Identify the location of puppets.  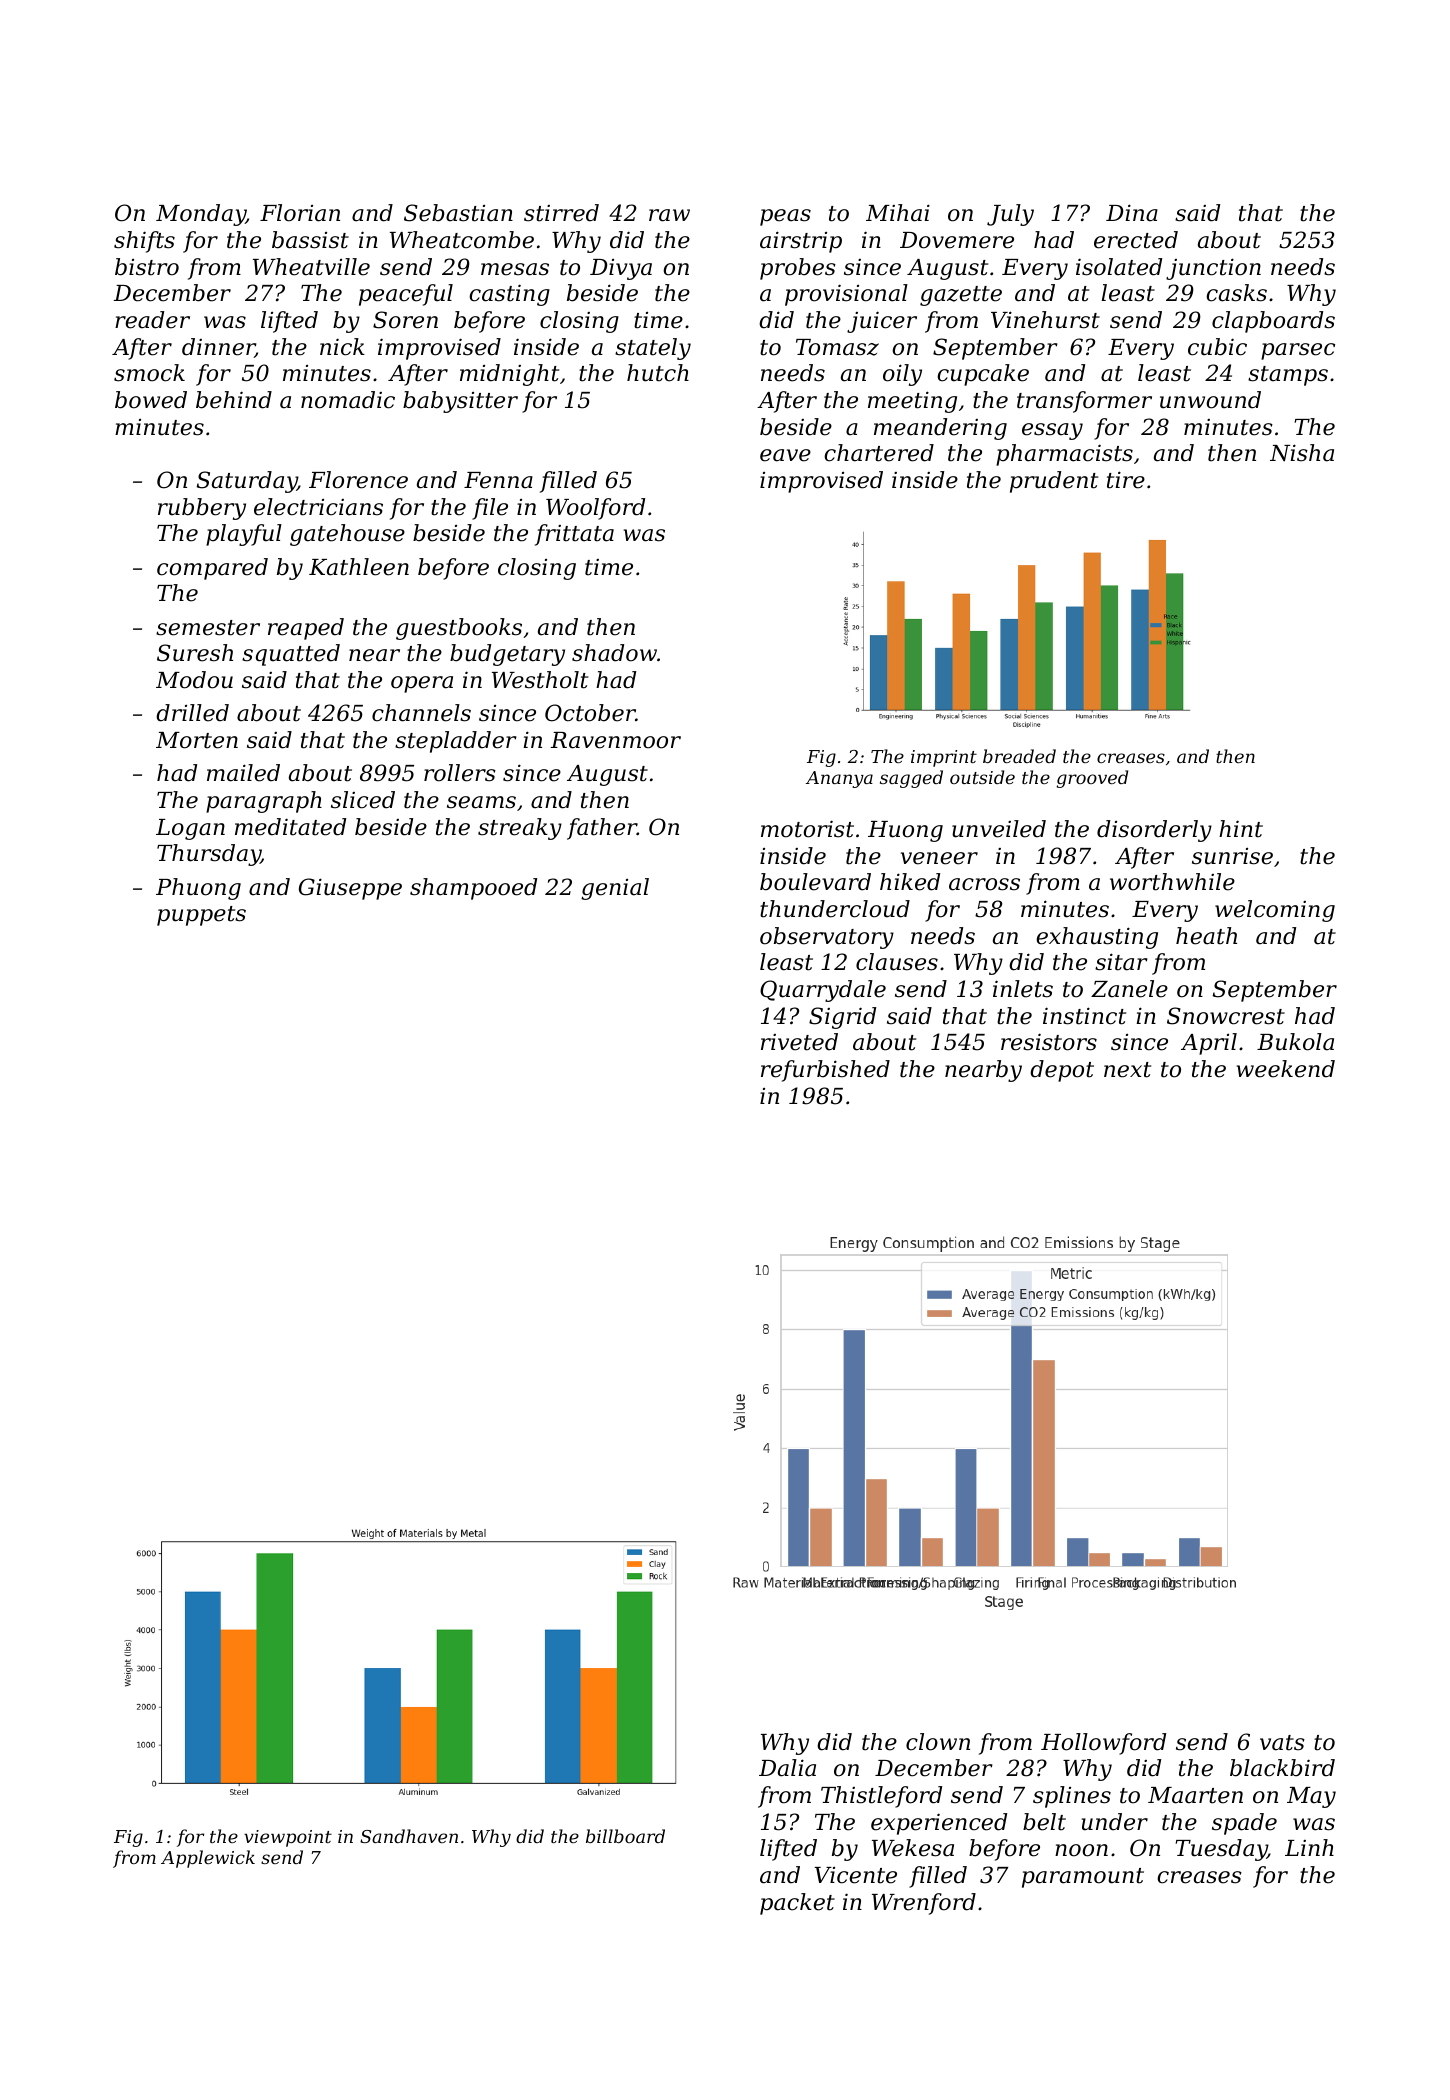
(201, 916).
